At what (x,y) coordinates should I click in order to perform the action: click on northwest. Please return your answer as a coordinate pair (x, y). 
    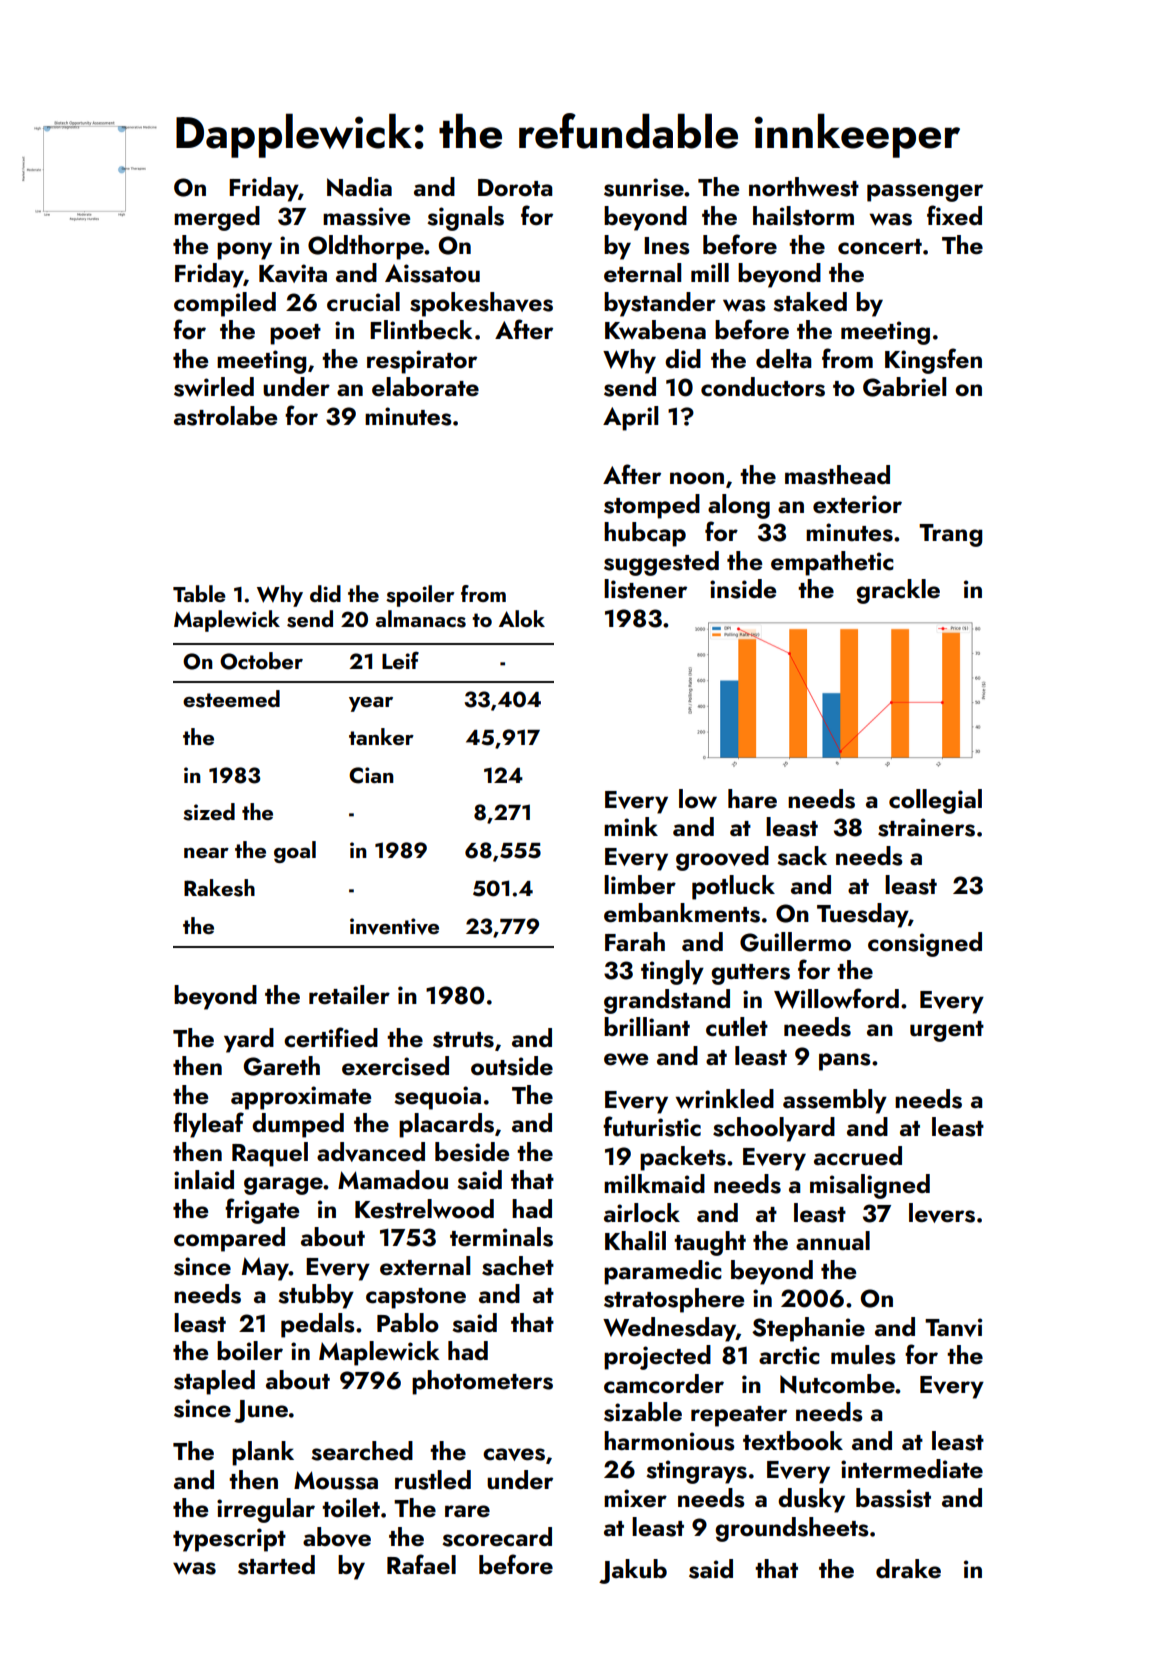
    Looking at the image, I should click on (804, 187).
